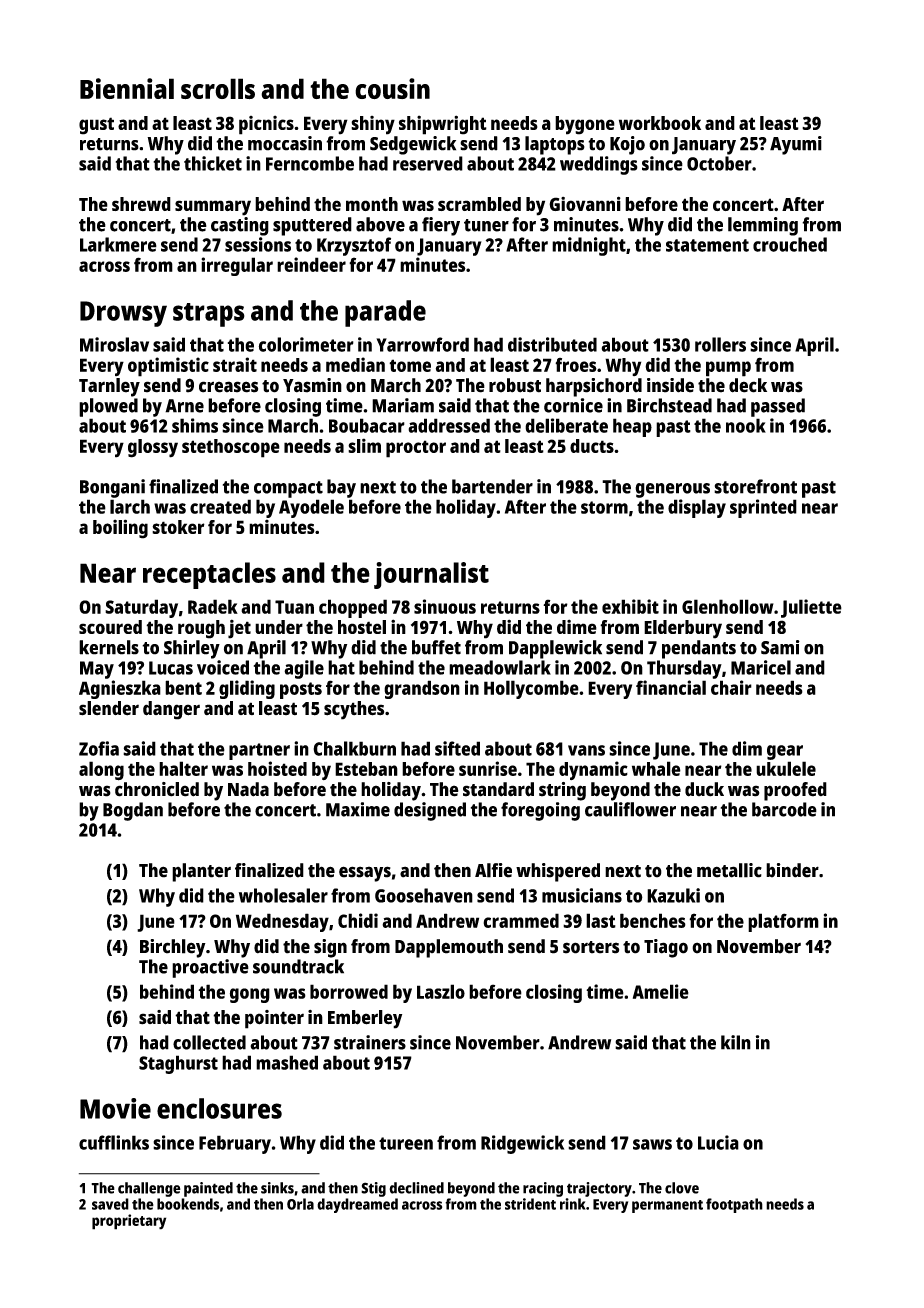 Image resolution: width=924 pixels, height=1308 pixels. I want to click on thicket, so click(213, 163).
